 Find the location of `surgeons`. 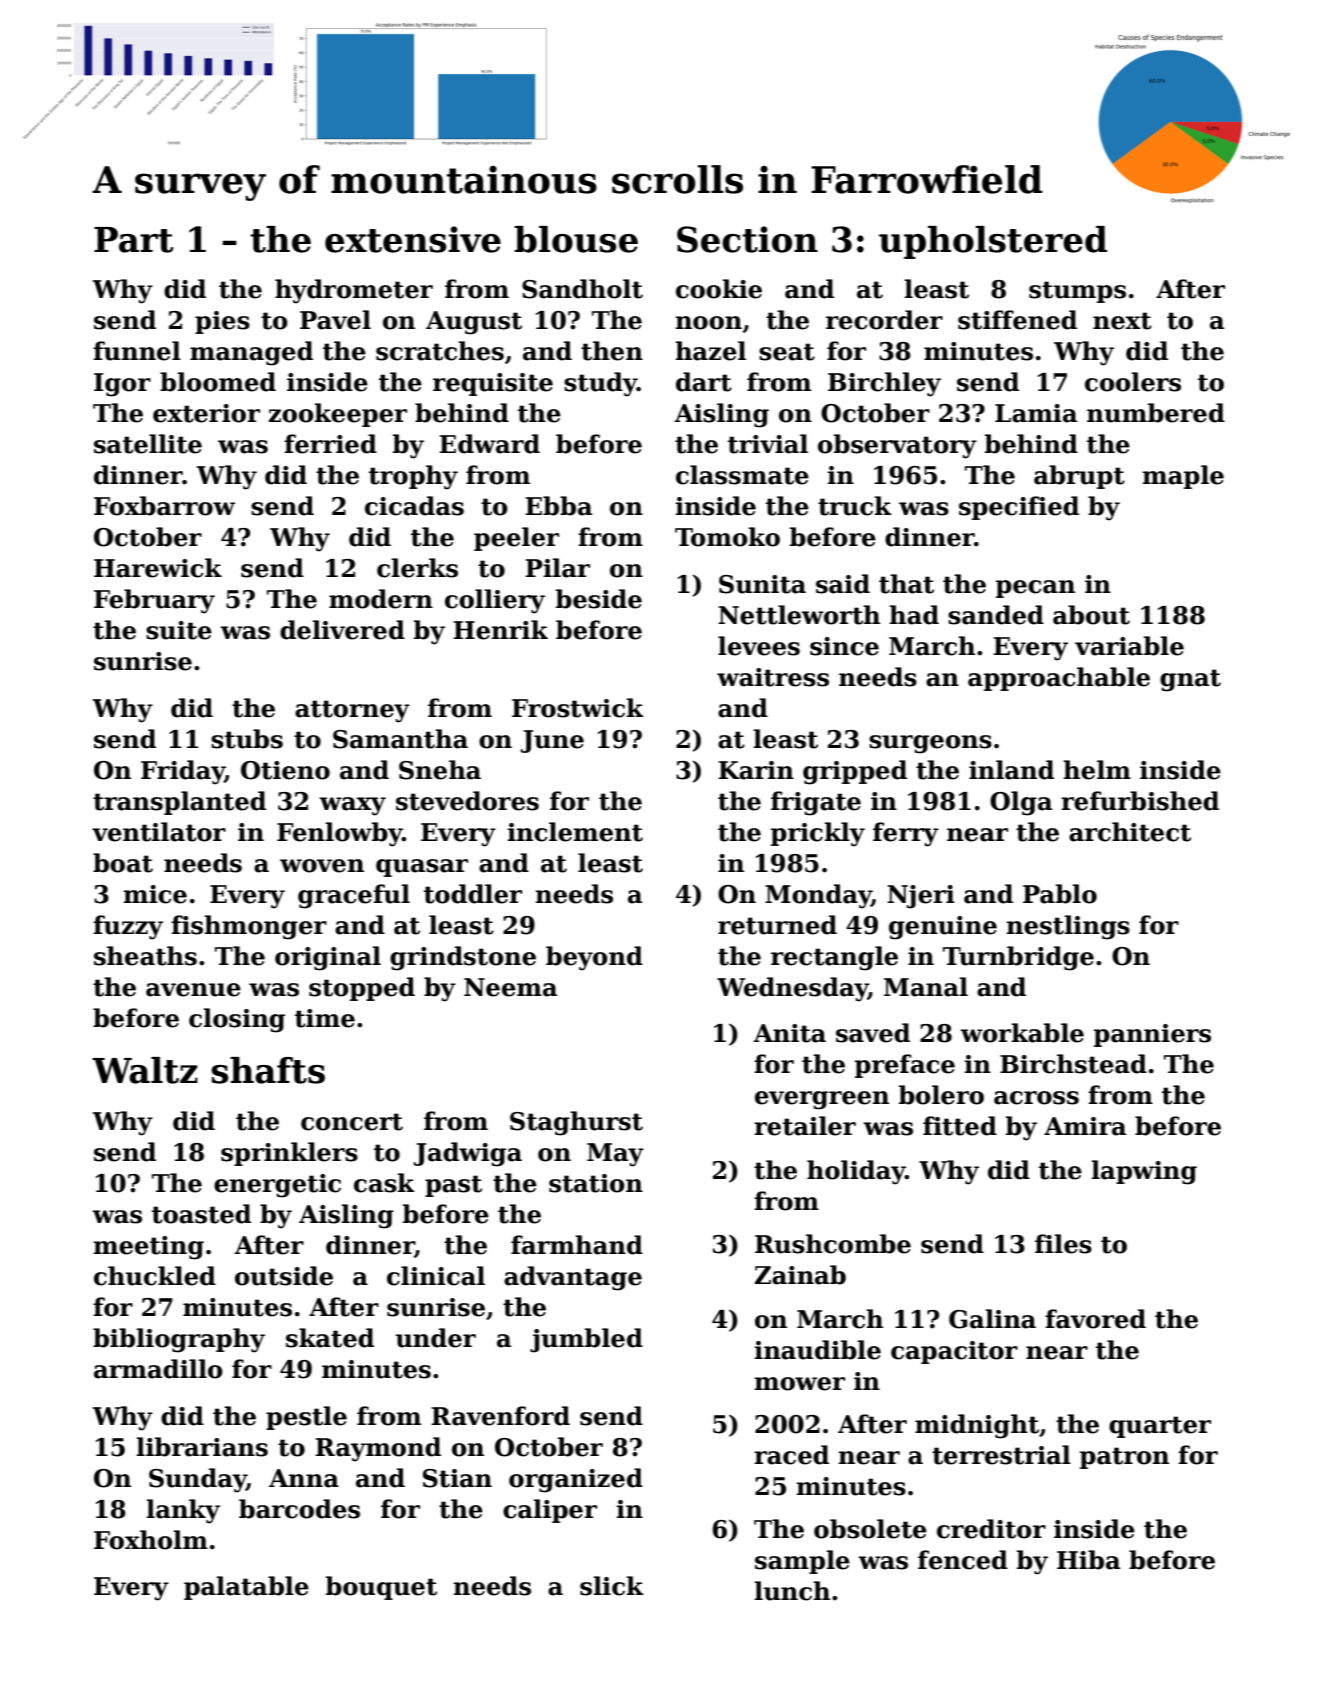

surgeons is located at coordinates (930, 744).
